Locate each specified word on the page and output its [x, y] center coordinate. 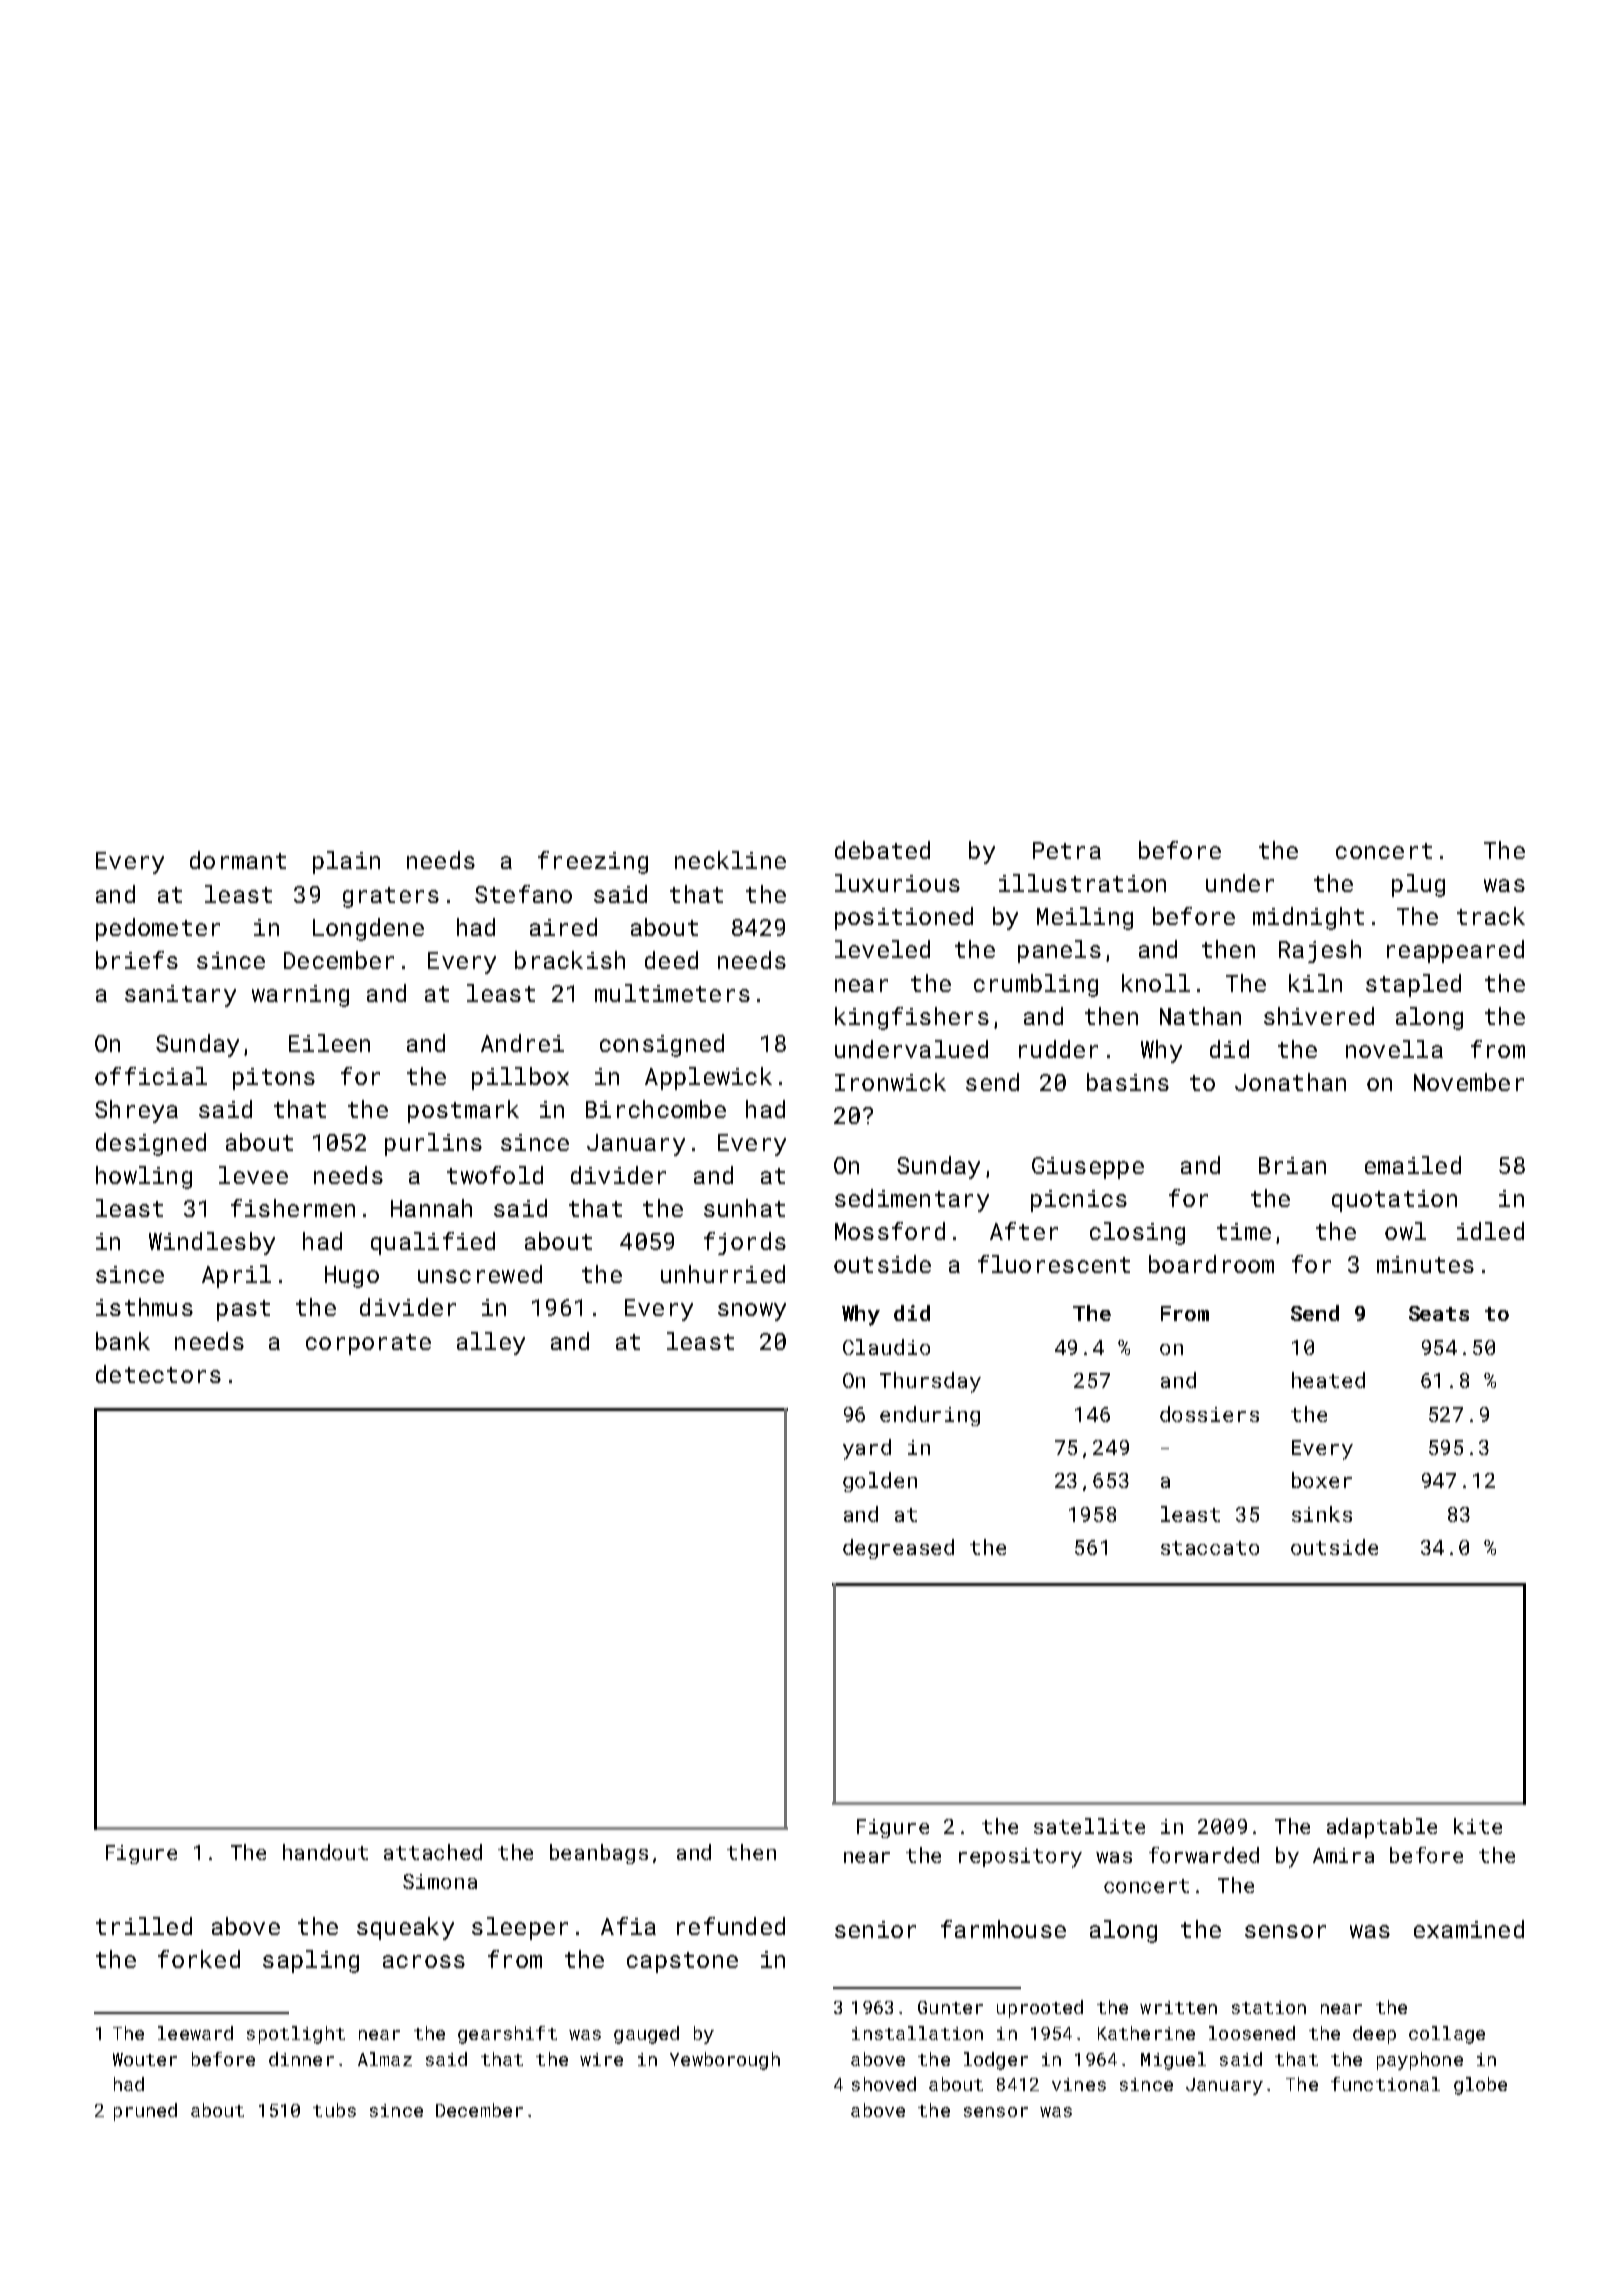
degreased [898, 1549]
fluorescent [1054, 1264]
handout [325, 1852]
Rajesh [1320, 951]
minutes [1425, 1264]
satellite [1089, 1826]
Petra [1067, 850]
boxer [1322, 1480]
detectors [158, 1374]
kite [1478, 1826]
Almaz [385, 2059]
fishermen [293, 1208]
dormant [238, 860]
